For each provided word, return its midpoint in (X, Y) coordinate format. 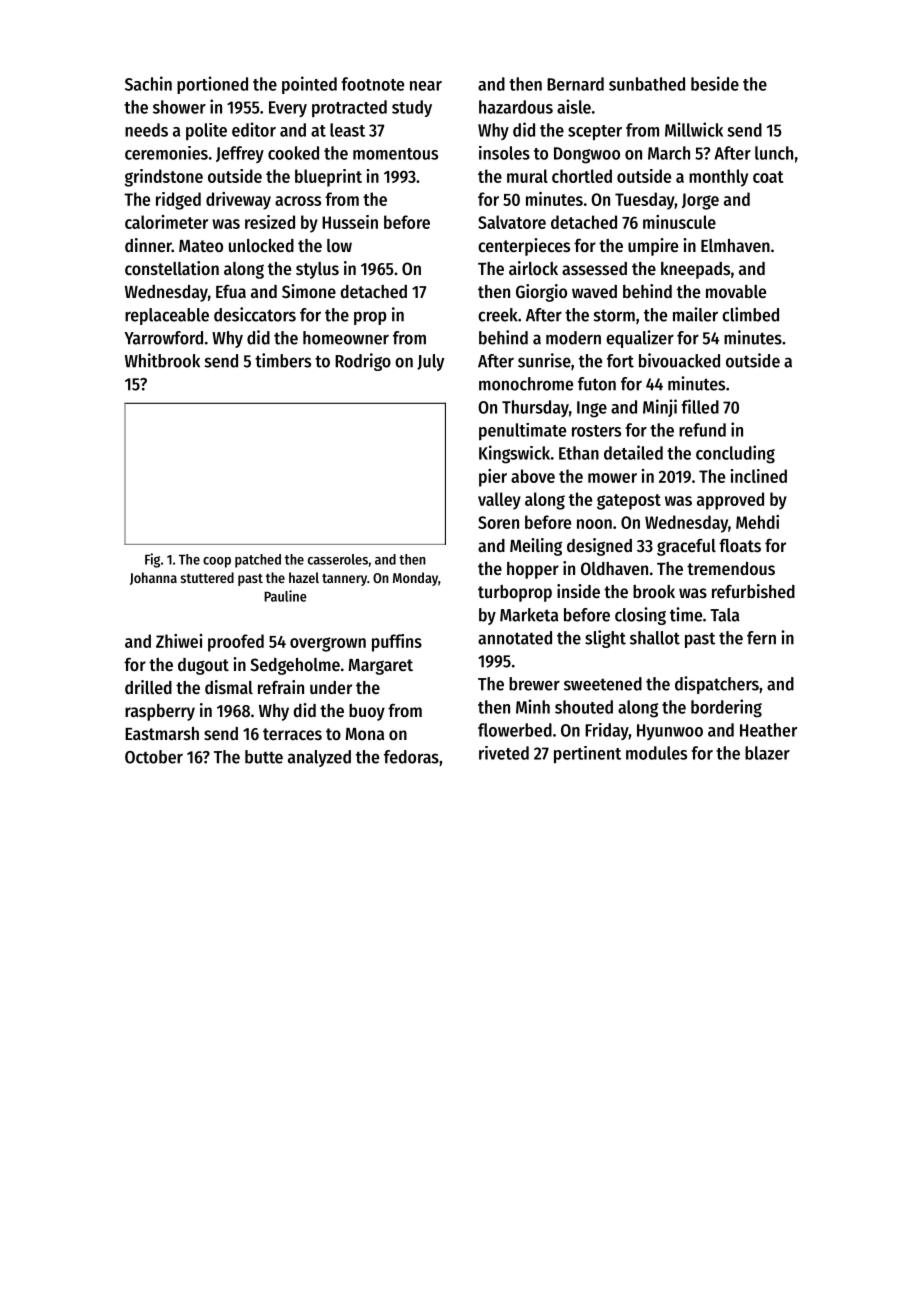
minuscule (679, 222)
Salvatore (512, 222)
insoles (504, 153)
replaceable (167, 316)
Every (288, 109)
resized (270, 222)
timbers (283, 360)
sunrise (544, 360)
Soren (498, 522)
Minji (660, 408)
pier (493, 478)
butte (264, 757)
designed (599, 547)
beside (715, 83)
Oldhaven (614, 568)
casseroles (338, 559)
